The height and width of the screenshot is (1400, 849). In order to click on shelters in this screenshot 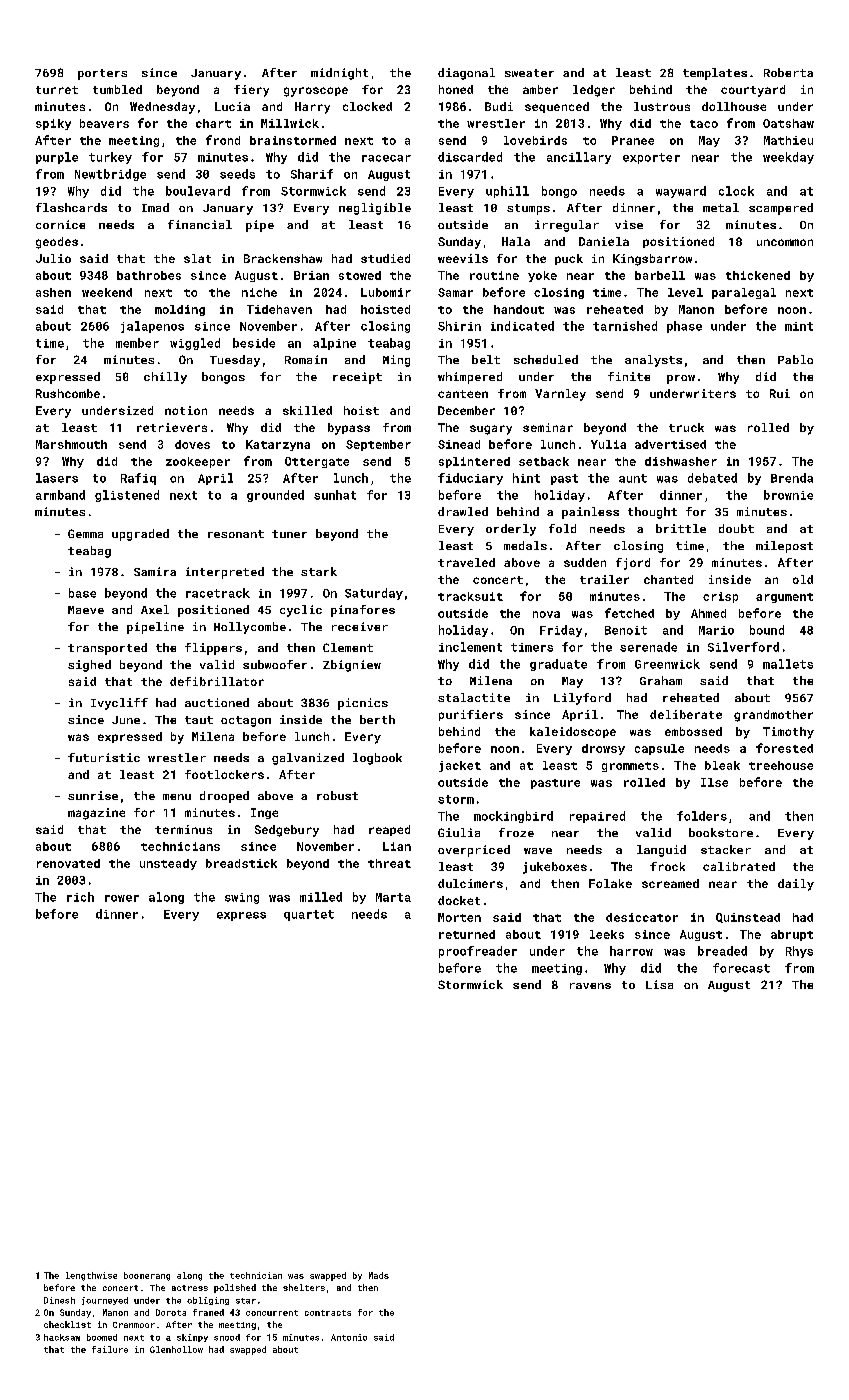, I will do `click(304, 1287)`.
